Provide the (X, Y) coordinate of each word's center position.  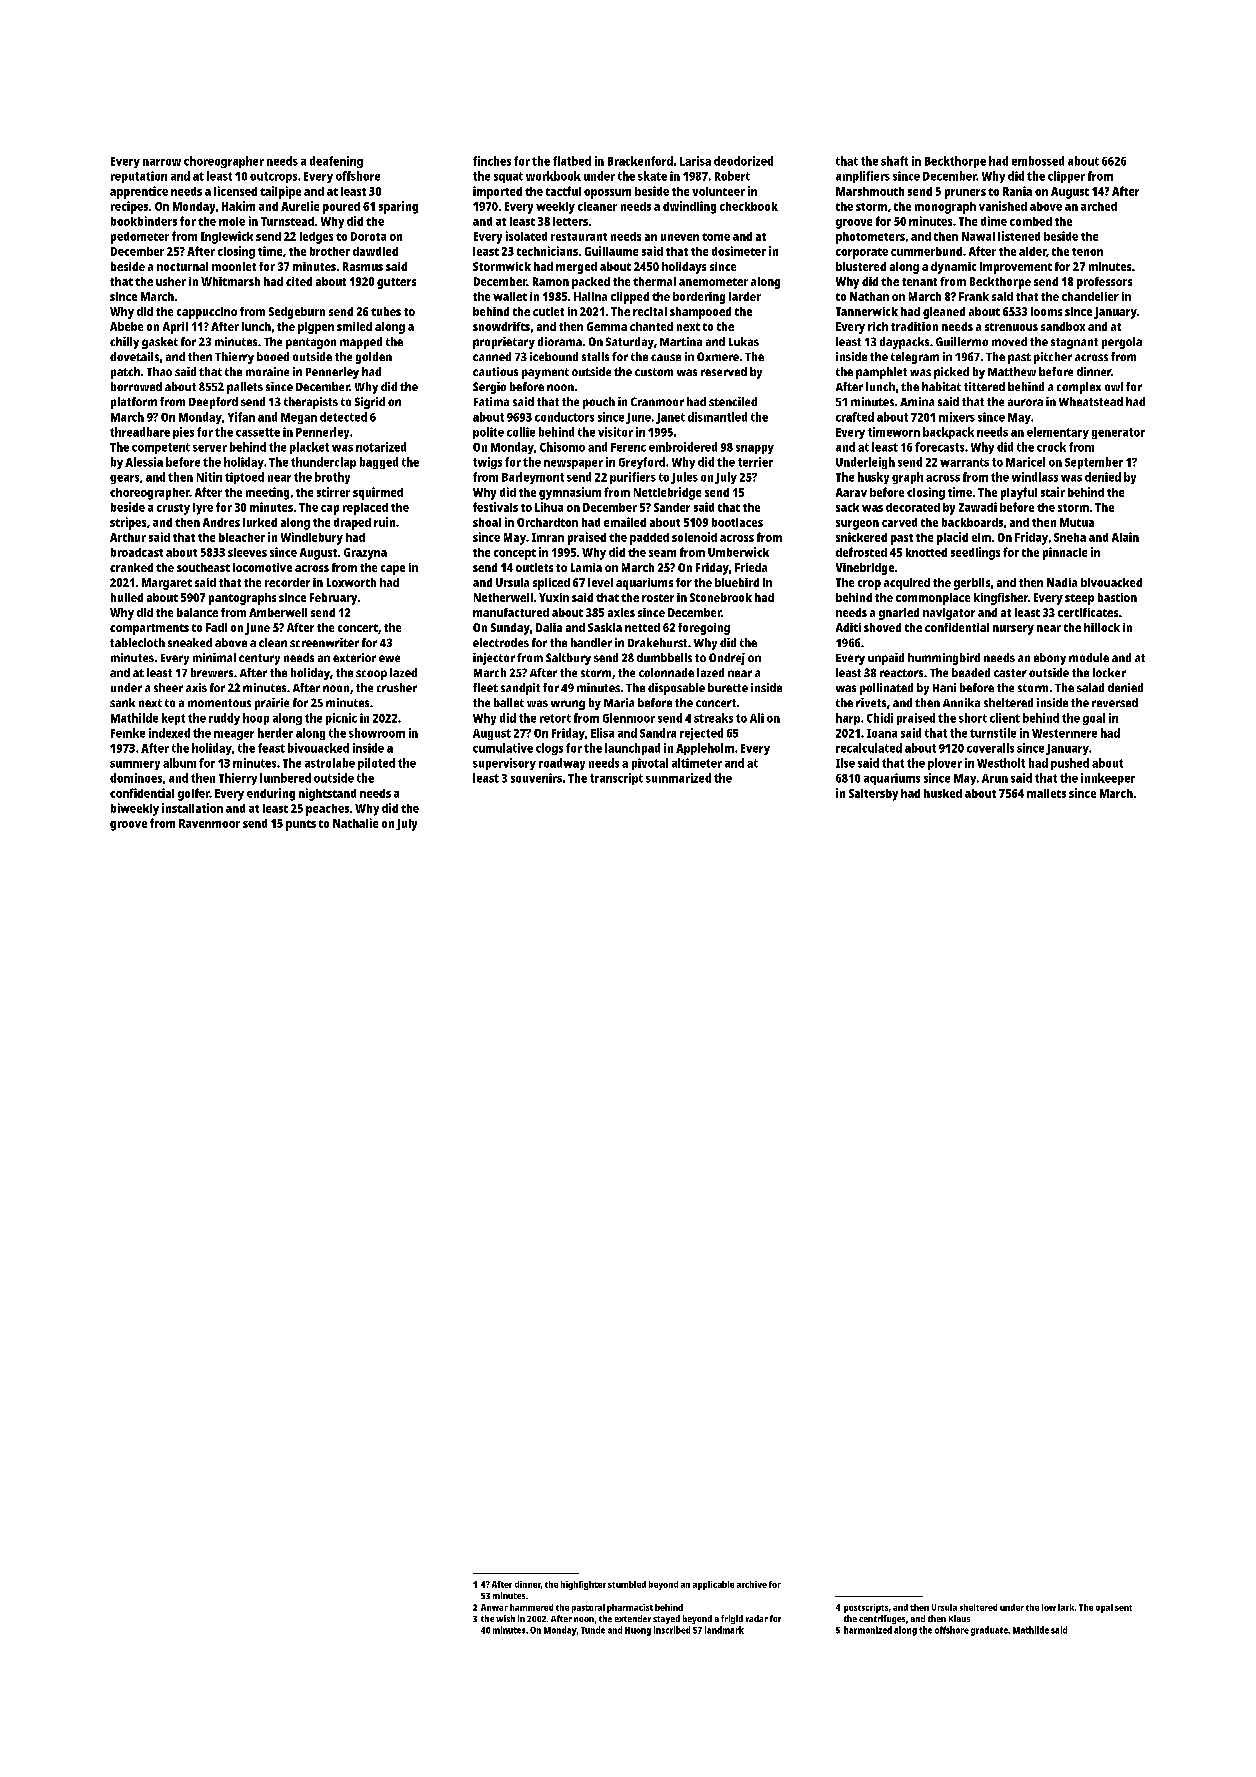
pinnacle (1065, 553)
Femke (128, 733)
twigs (487, 463)
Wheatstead (1091, 401)
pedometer (140, 238)
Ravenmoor (209, 823)
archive (752, 1584)
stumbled (627, 1584)
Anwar (494, 1607)
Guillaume (611, 251)
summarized (678, 778)
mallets (1046, 793)
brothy (332, 478)
